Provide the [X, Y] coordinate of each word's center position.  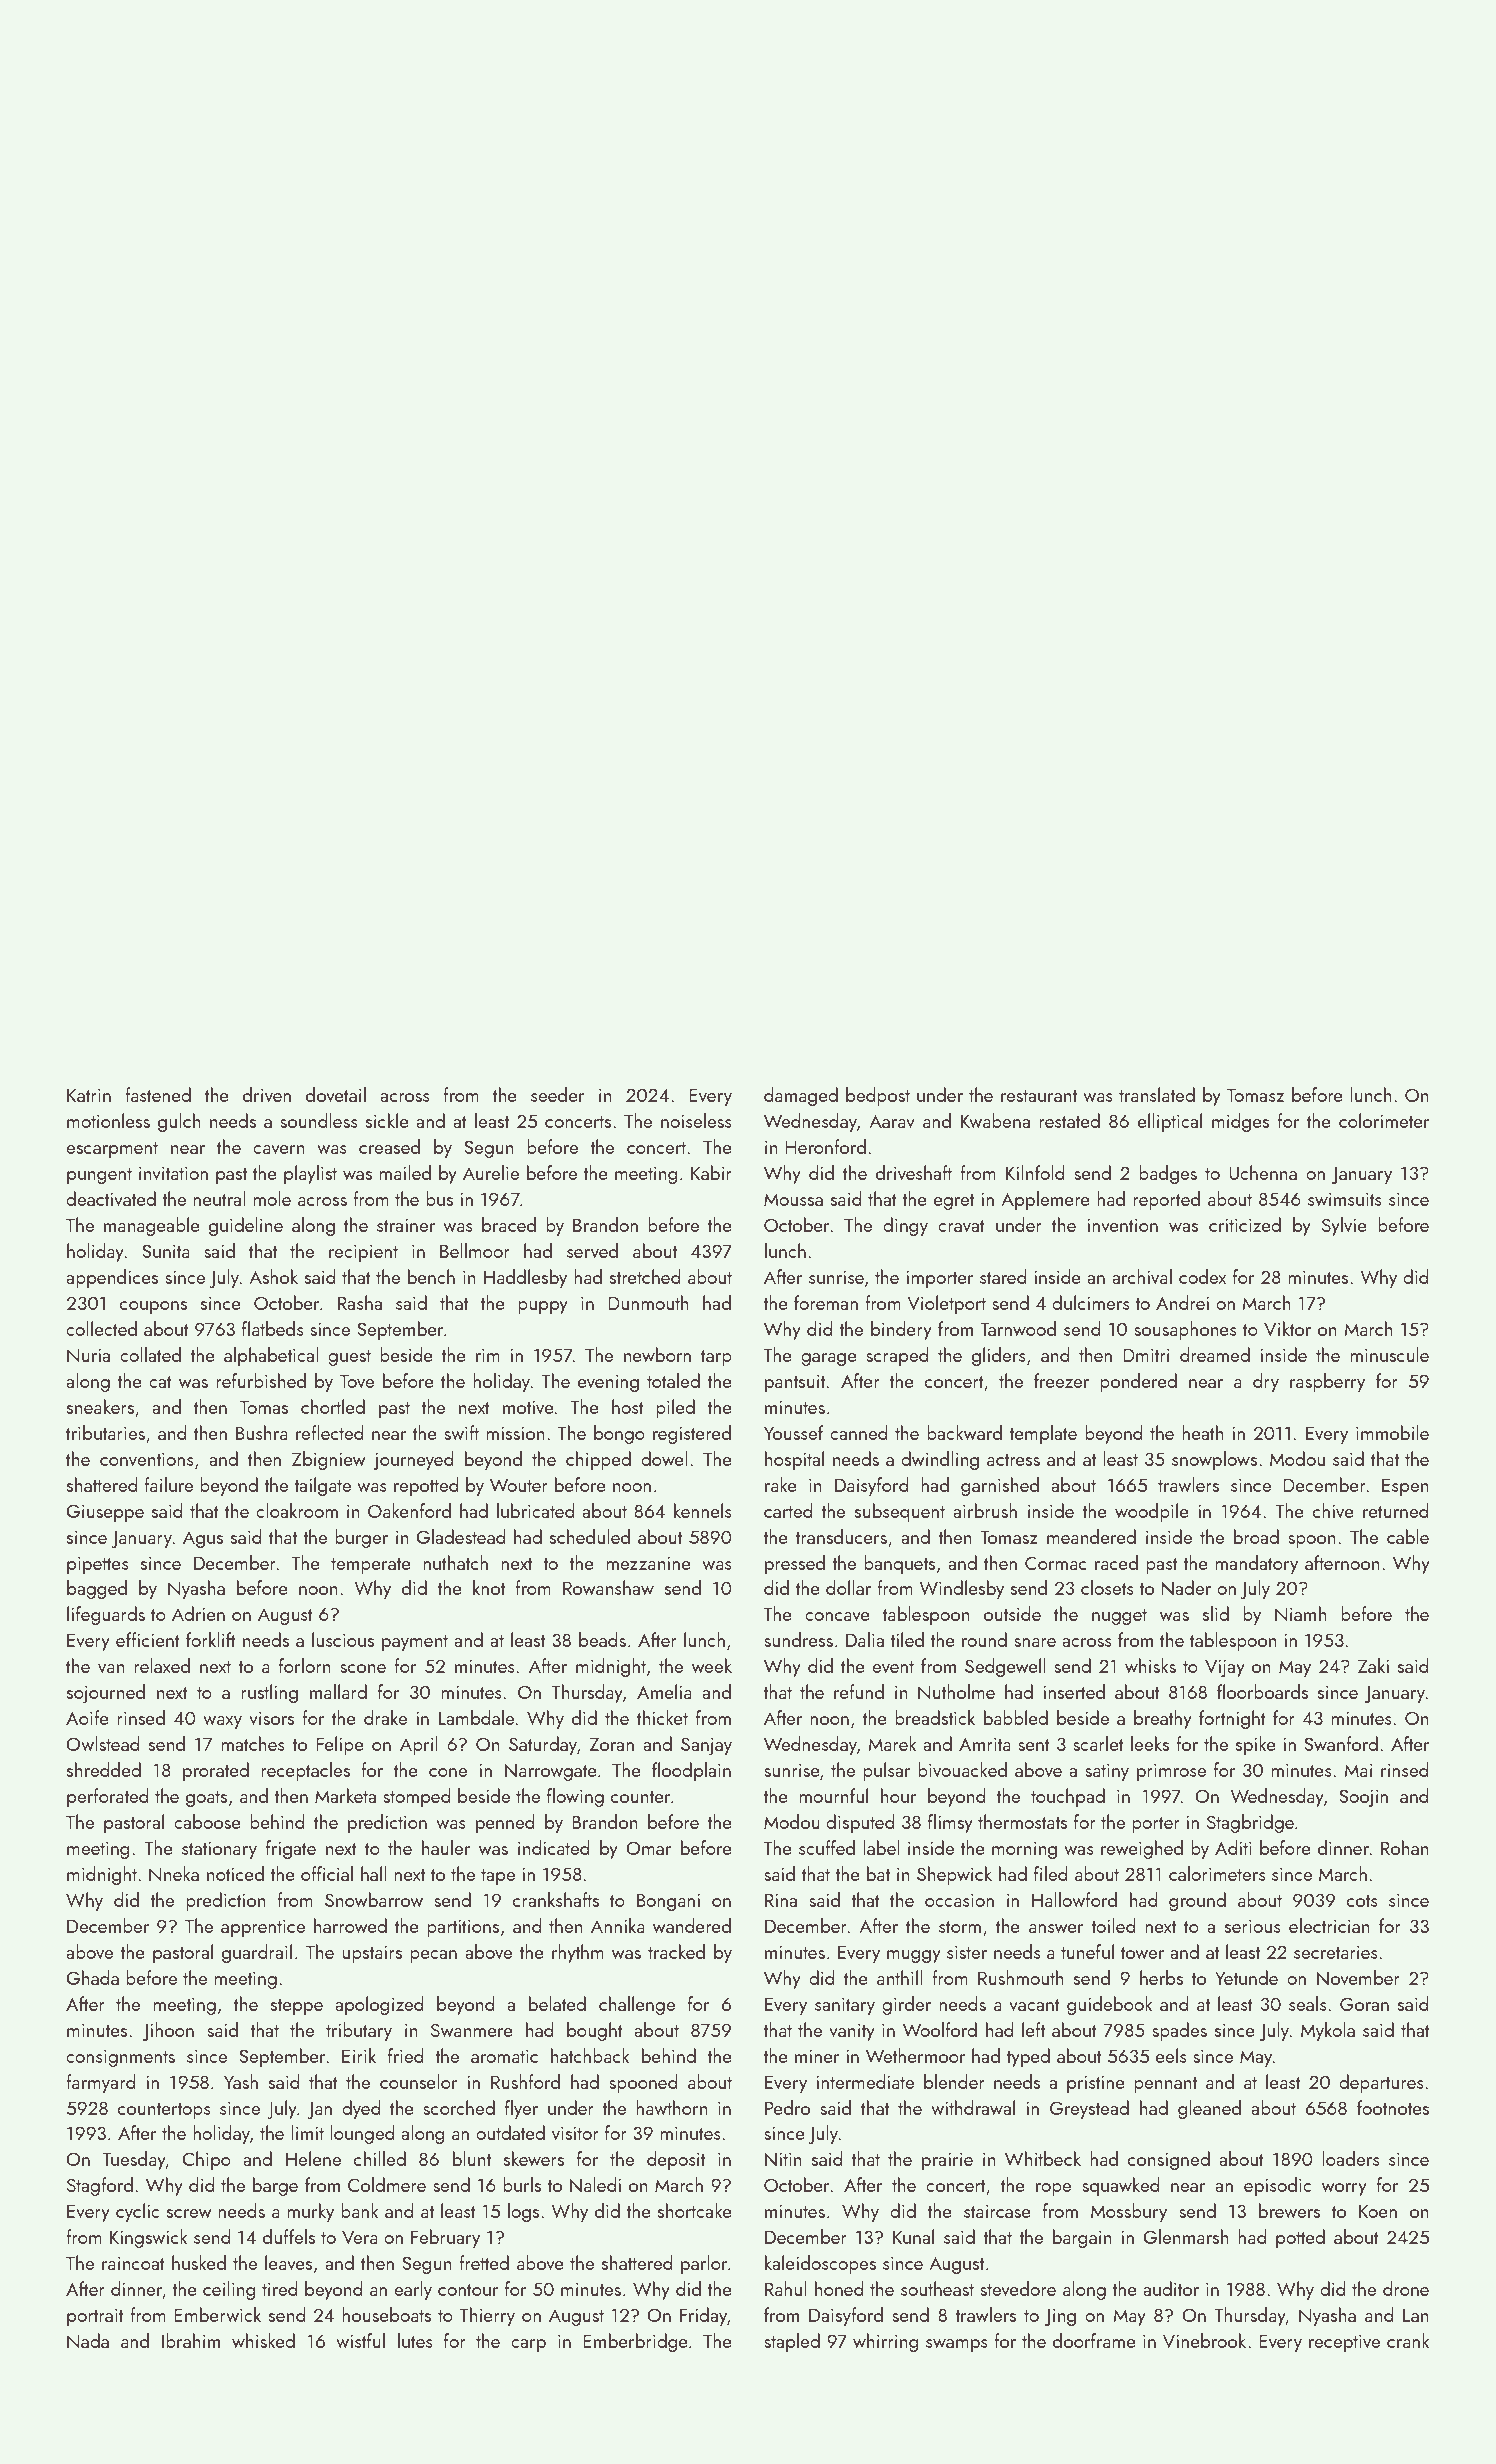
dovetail [336, 1094]
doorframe [1094, 2340]
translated [1157, 1094]
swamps [957, 2345]
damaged [801, 1096]
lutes [415, 2340]
